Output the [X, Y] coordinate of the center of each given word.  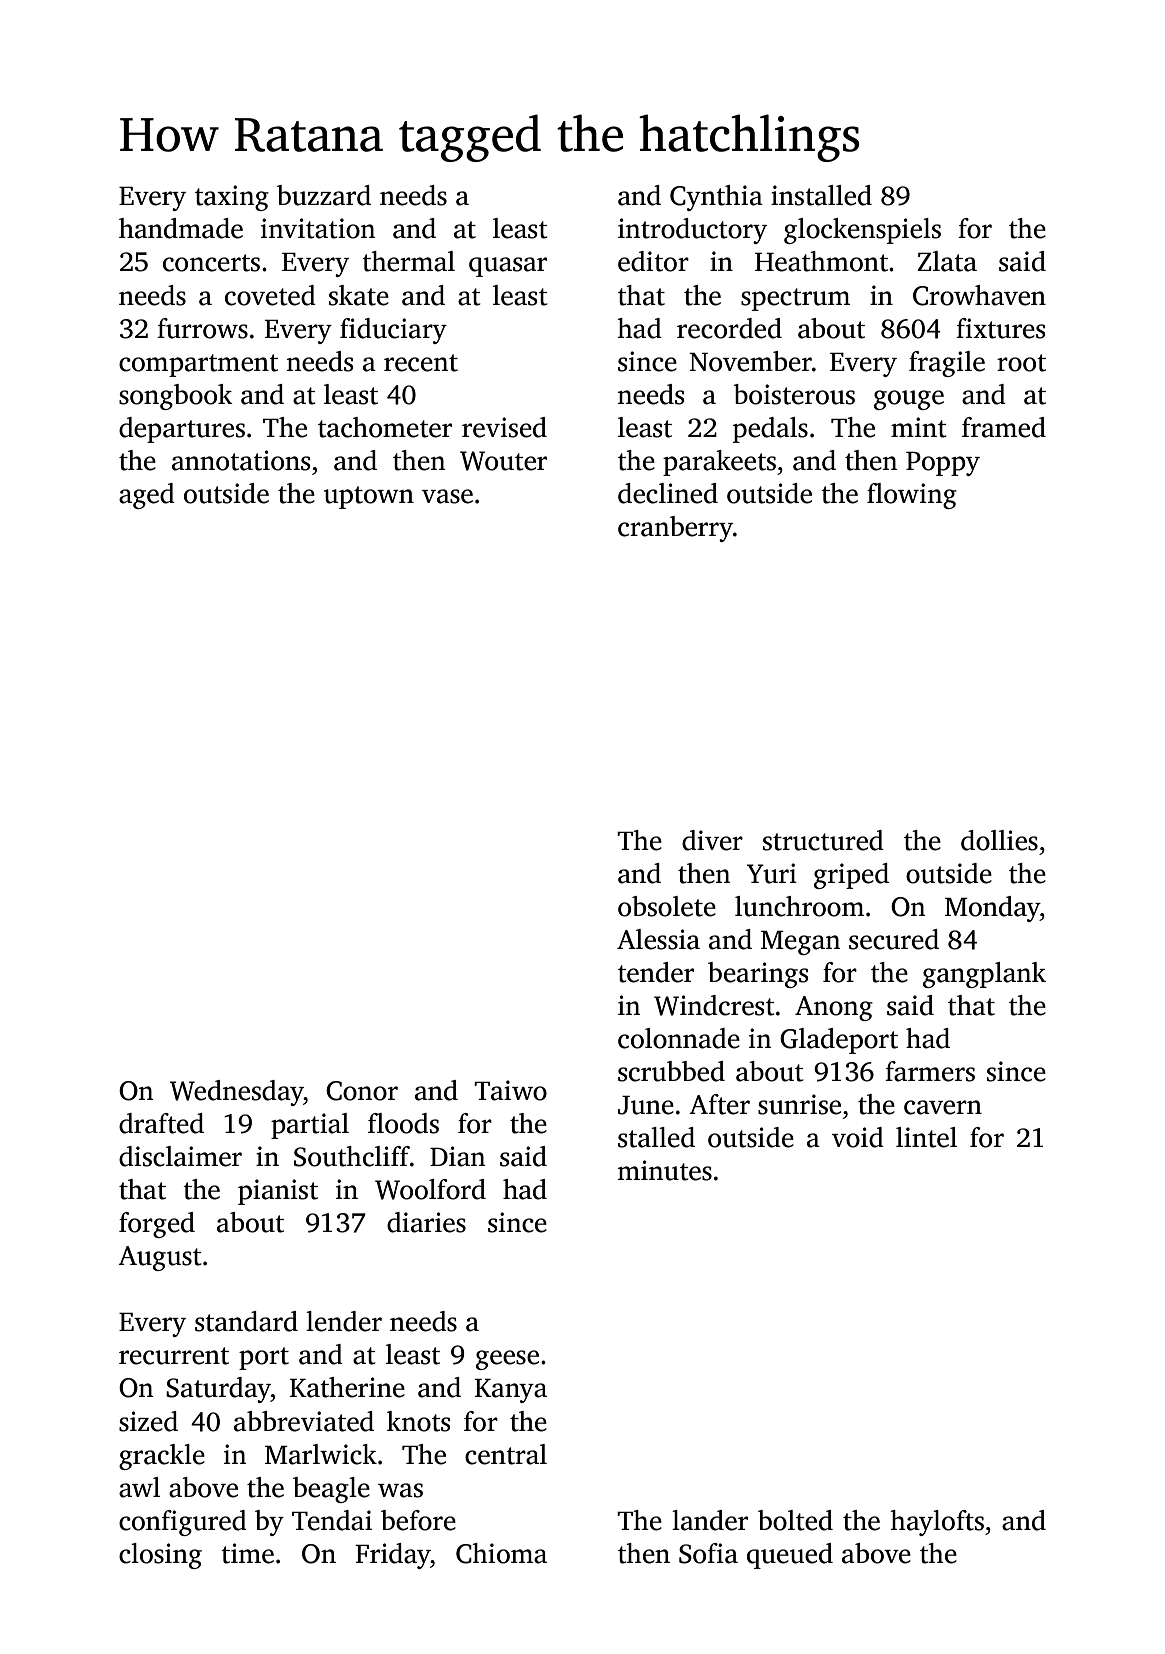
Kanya [511, 1391]
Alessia [658, 939]
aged [147, 496]
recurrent [174, 1356]
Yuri [772, 873]
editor [653, 261]
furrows [202, 328]
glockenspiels [862, 231]
